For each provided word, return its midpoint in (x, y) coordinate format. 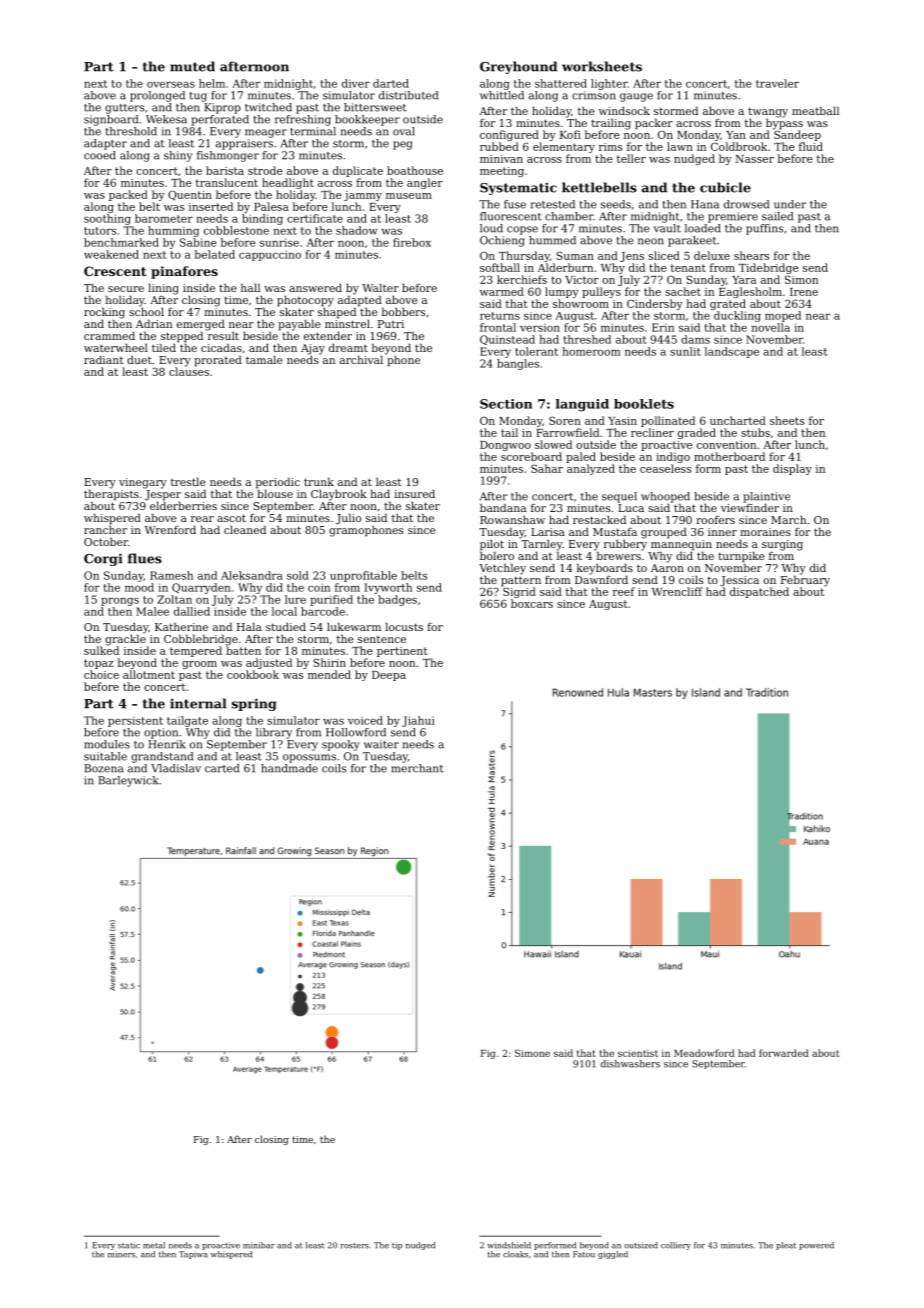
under (790, 204)
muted (192, 66)
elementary (564, 147)
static (129, 1245)
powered (816, 1246)
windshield (509, 1245)
